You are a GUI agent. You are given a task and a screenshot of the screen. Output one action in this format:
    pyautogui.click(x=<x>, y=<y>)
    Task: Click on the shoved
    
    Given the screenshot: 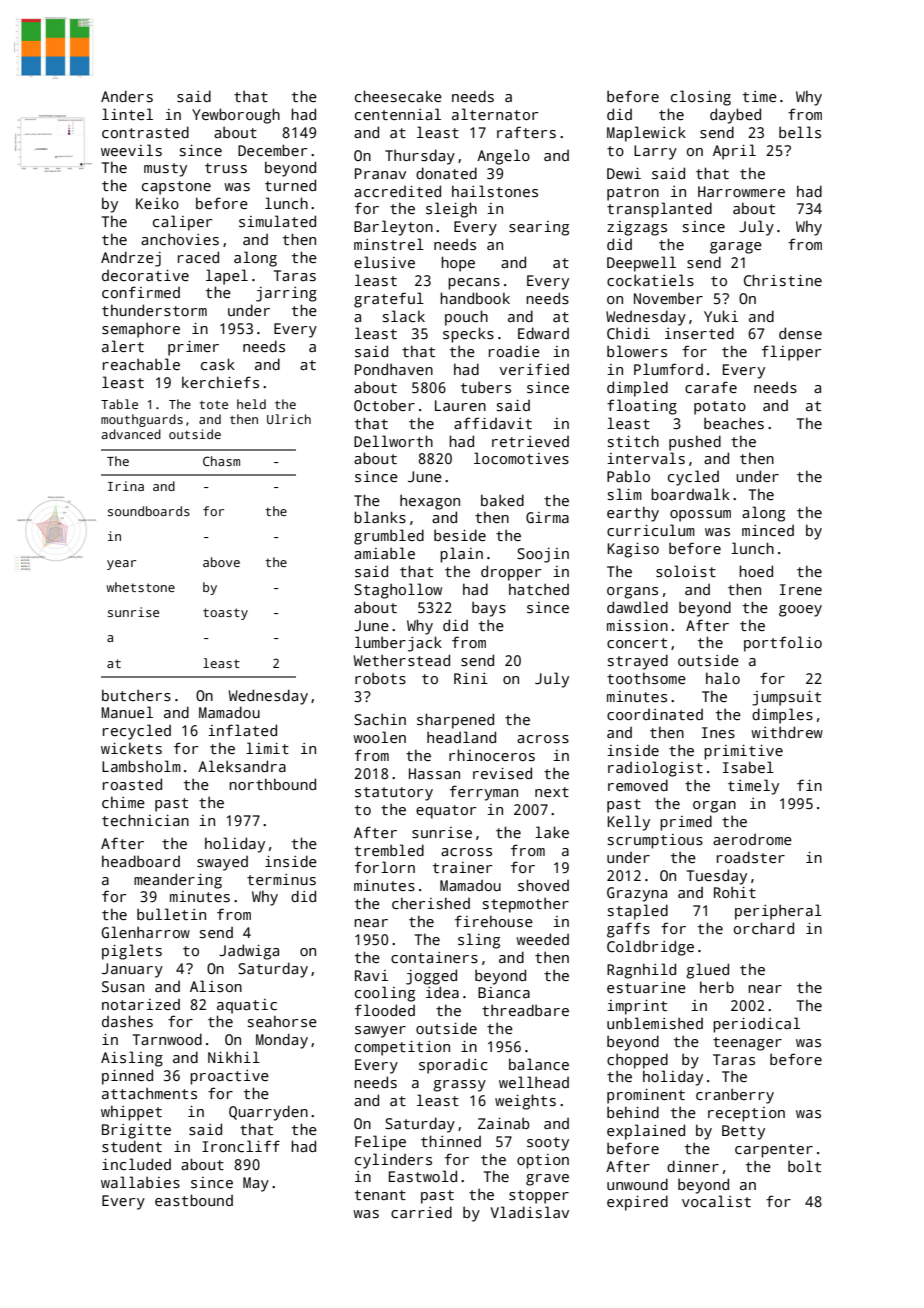 What is the action you would take?
    pyautogui.click(x=543, y=885)
